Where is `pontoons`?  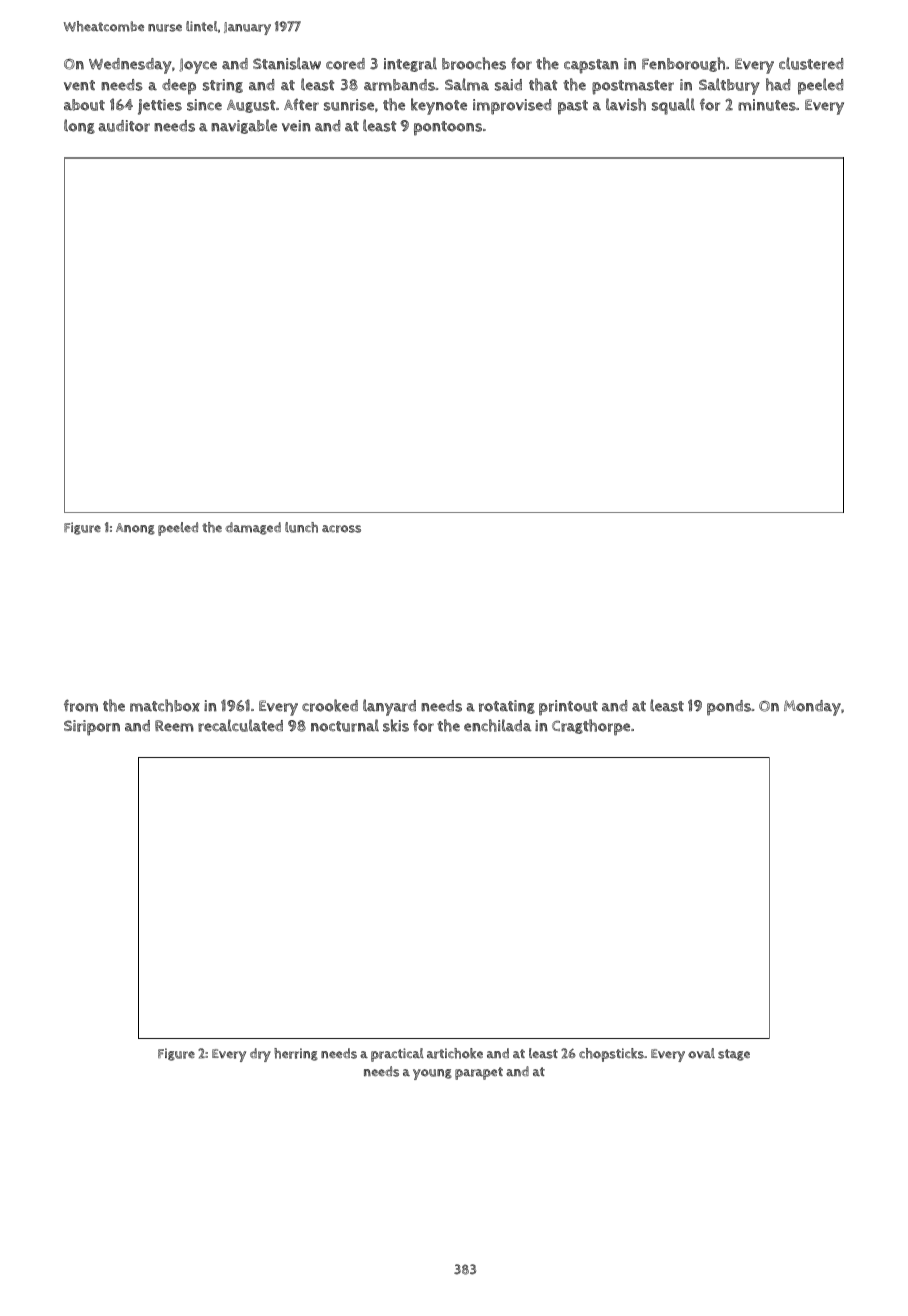
pontoons is located at coordinates (448, 128).
